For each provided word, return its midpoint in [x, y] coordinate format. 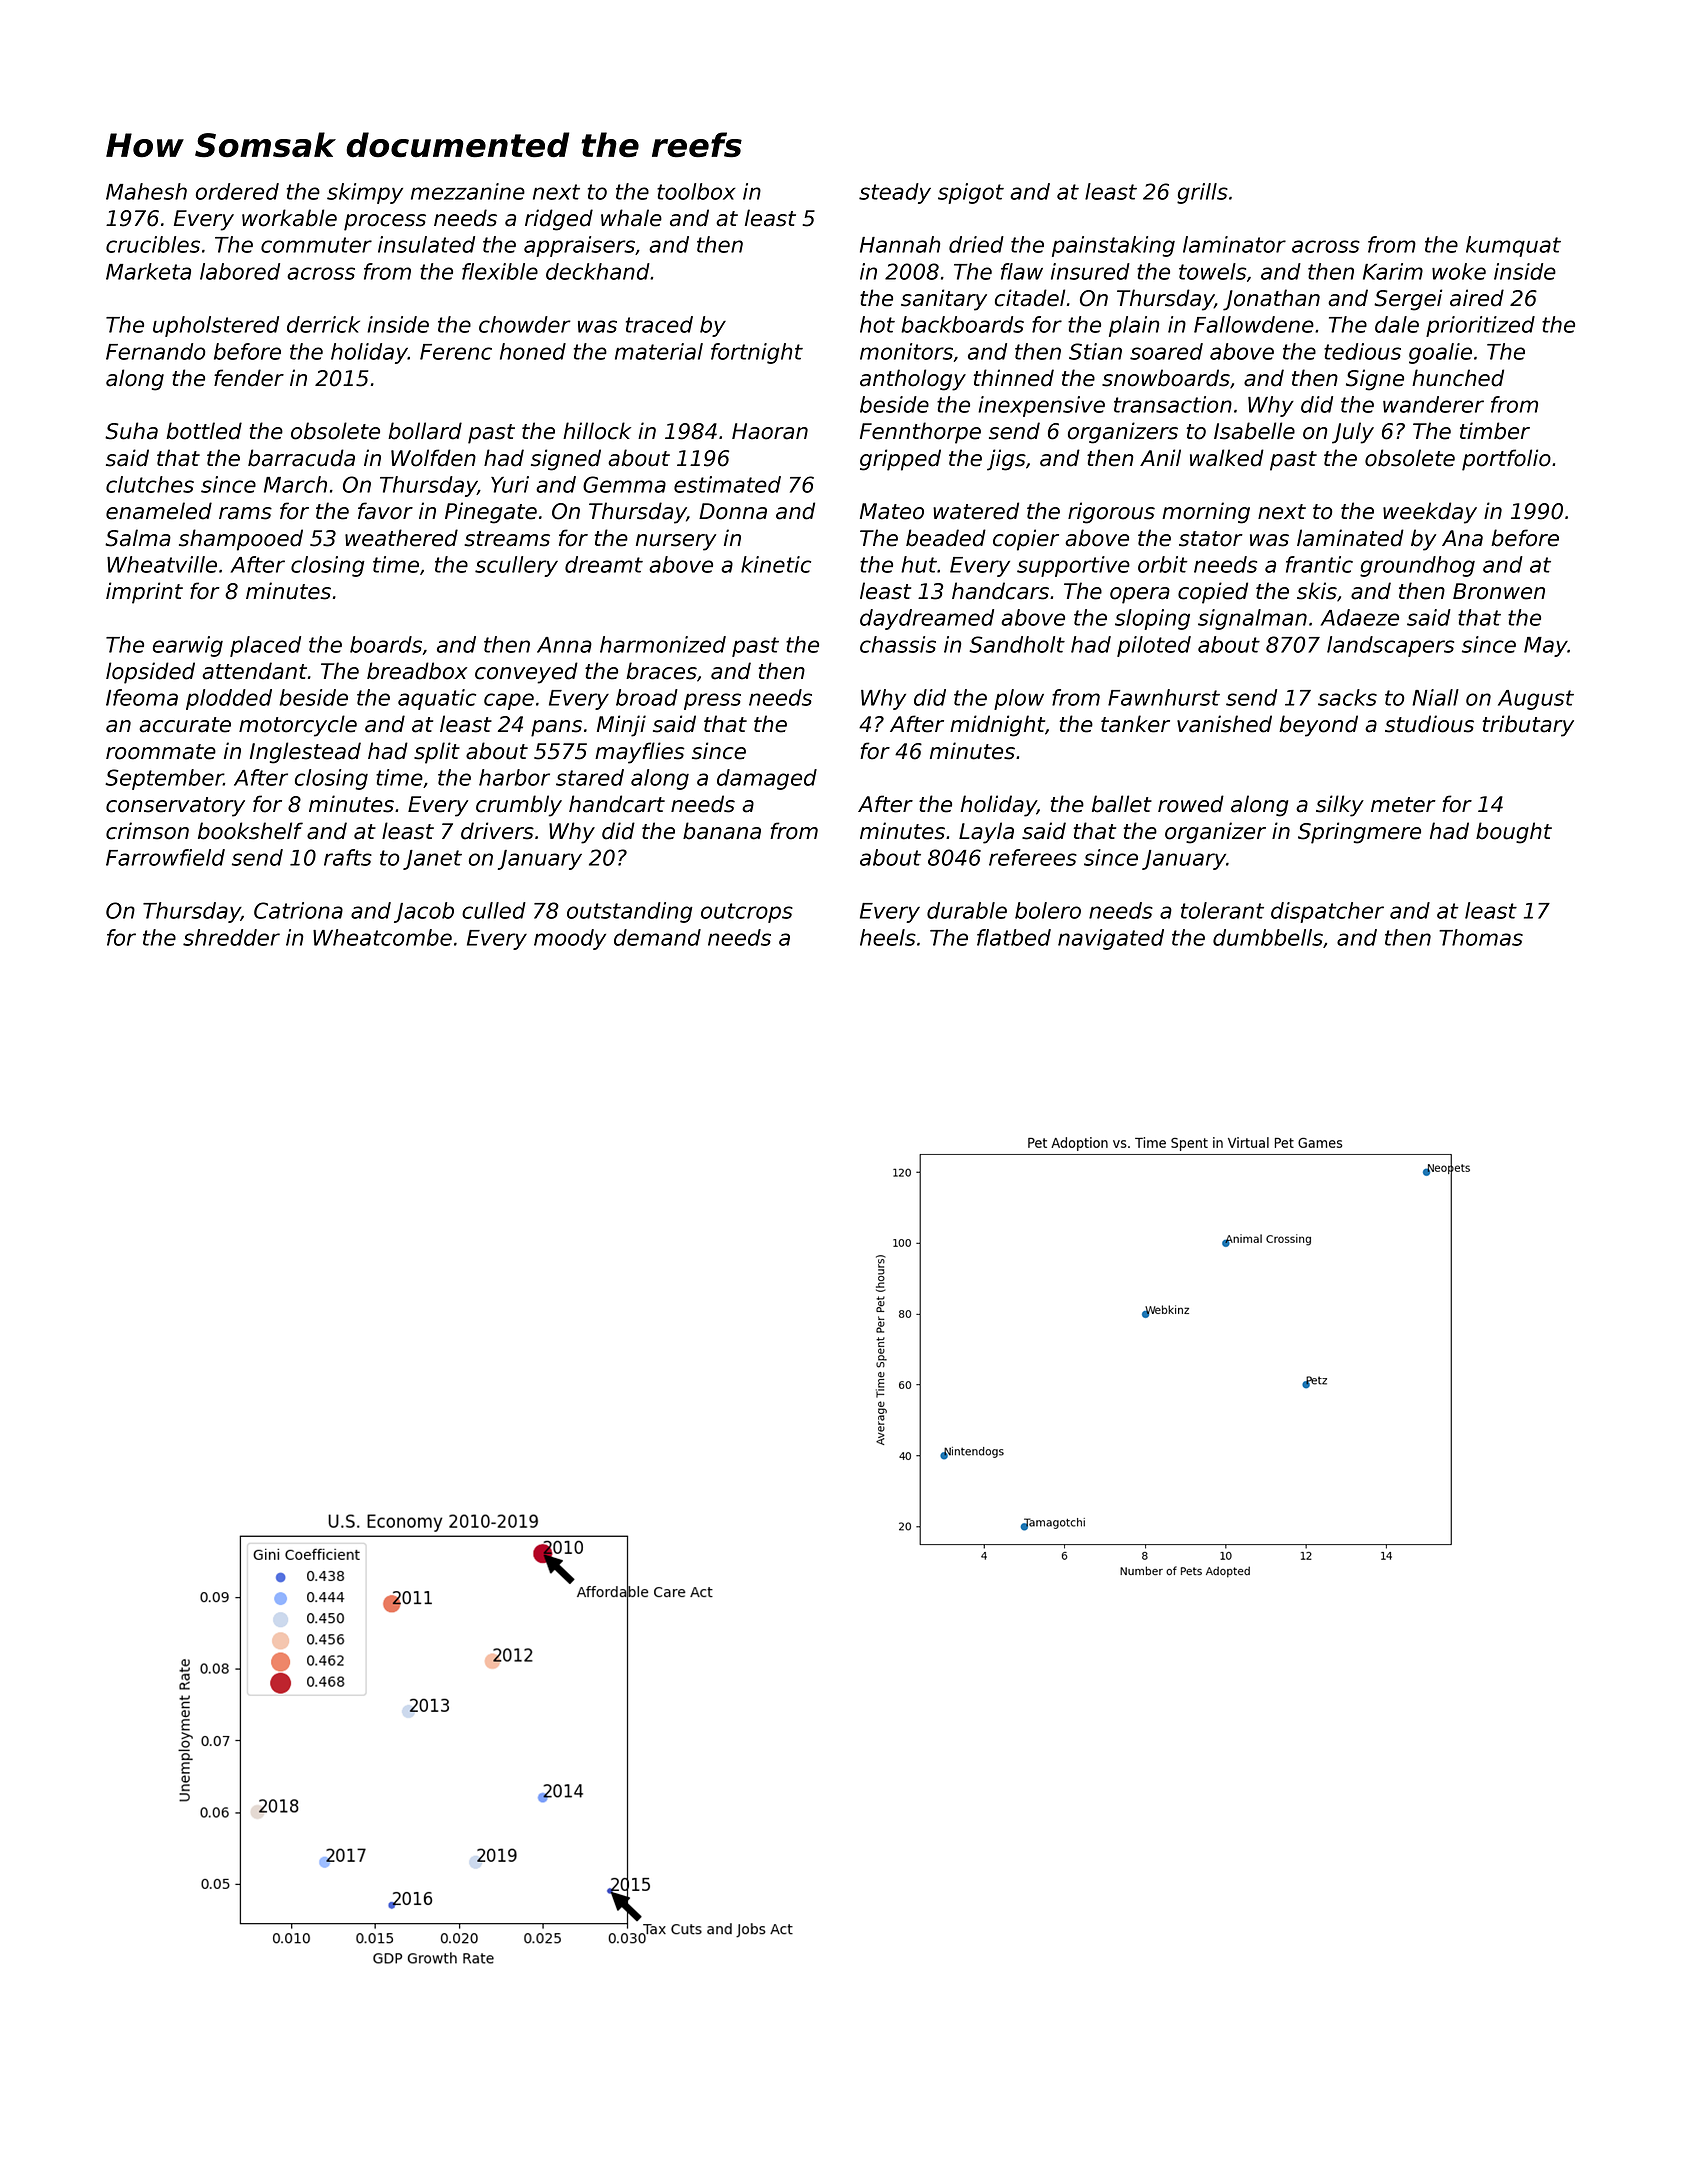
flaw [1022, 271]
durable [967, 910]
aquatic [437, 699]
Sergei [1408, 300]
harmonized [663, 644]
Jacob [424, 912]
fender [249, 378]
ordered [237, 191]
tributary [1528, 726]
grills [1202, 193]
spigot [971, 193]
